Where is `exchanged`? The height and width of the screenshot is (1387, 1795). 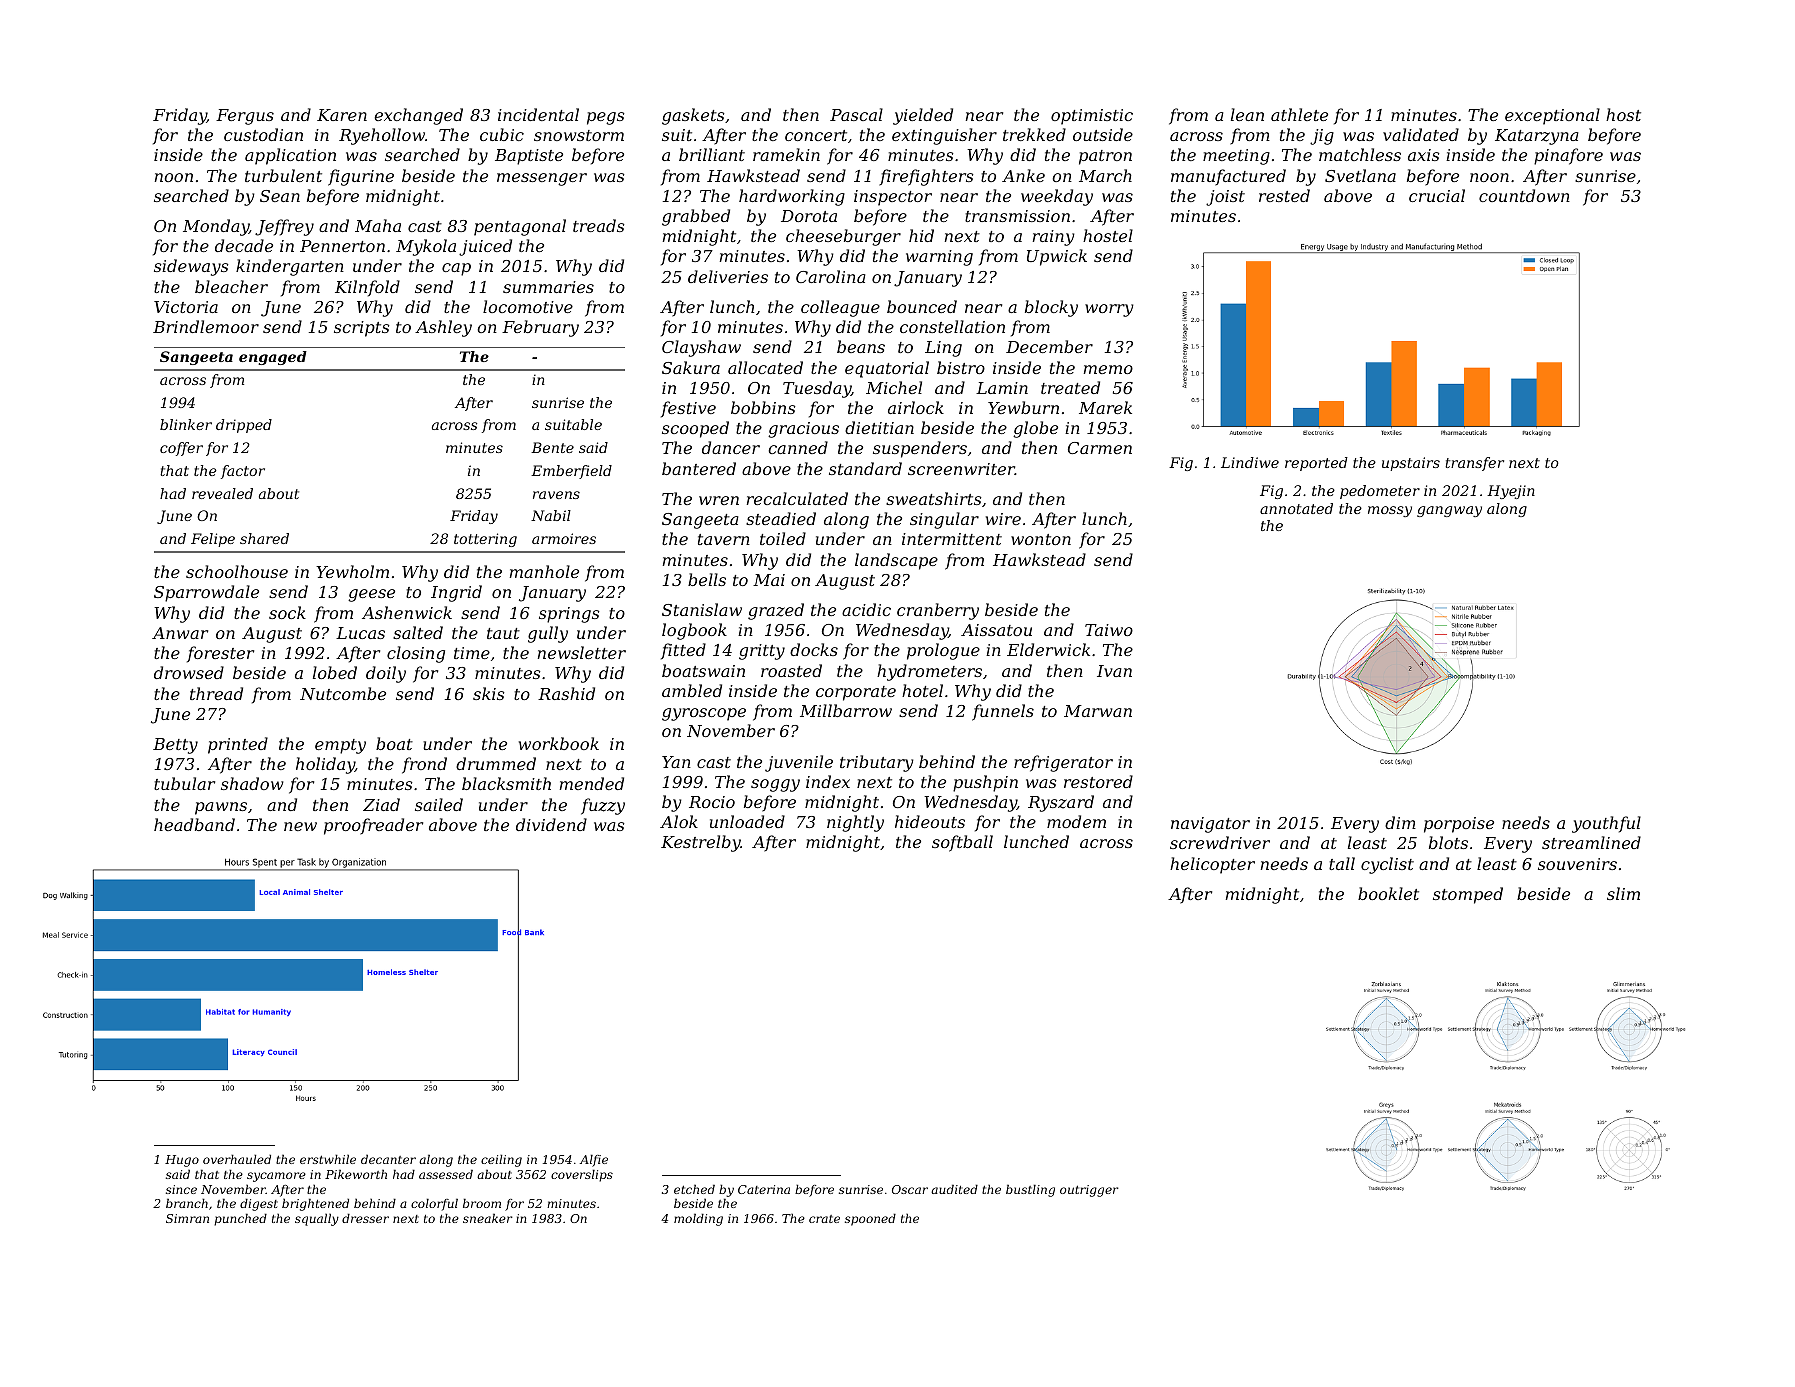
exchanged is located at coordinates (418, 116).
